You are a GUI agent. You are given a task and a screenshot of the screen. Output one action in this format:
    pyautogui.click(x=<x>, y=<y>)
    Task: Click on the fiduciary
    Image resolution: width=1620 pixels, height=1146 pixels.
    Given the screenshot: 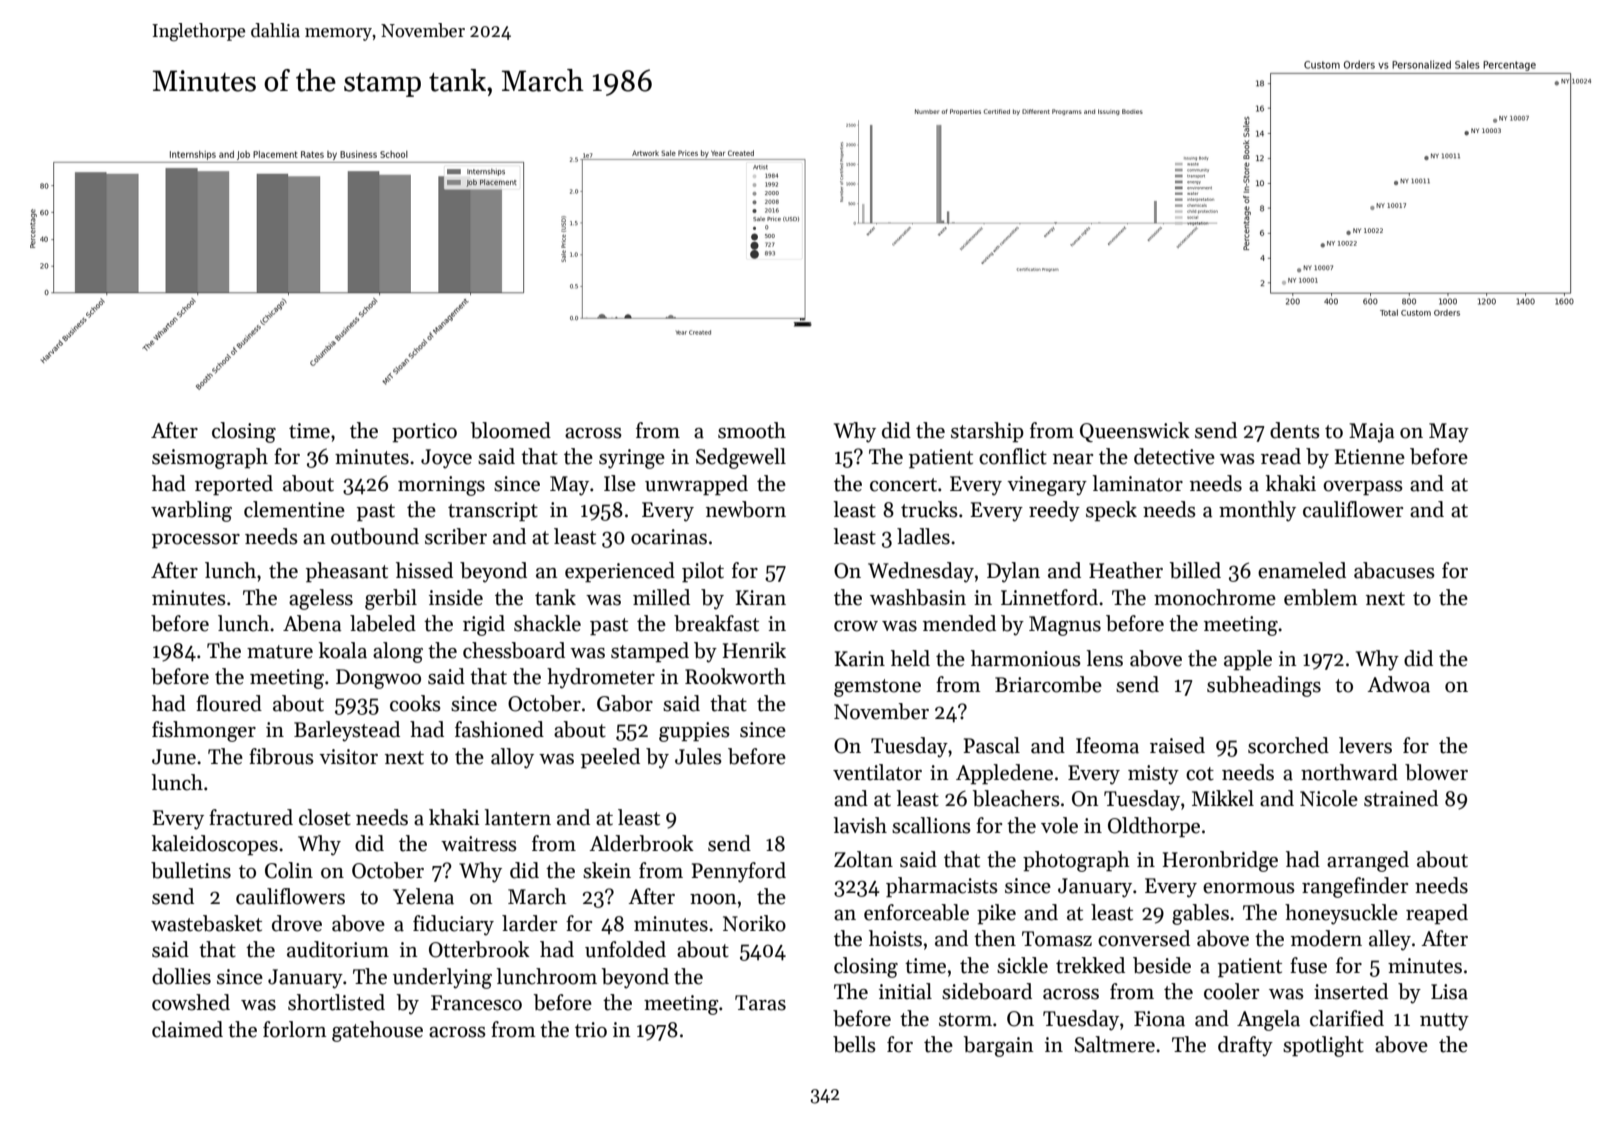 What is the action you would take?
    pyautogui.click(x=453, y=925)
